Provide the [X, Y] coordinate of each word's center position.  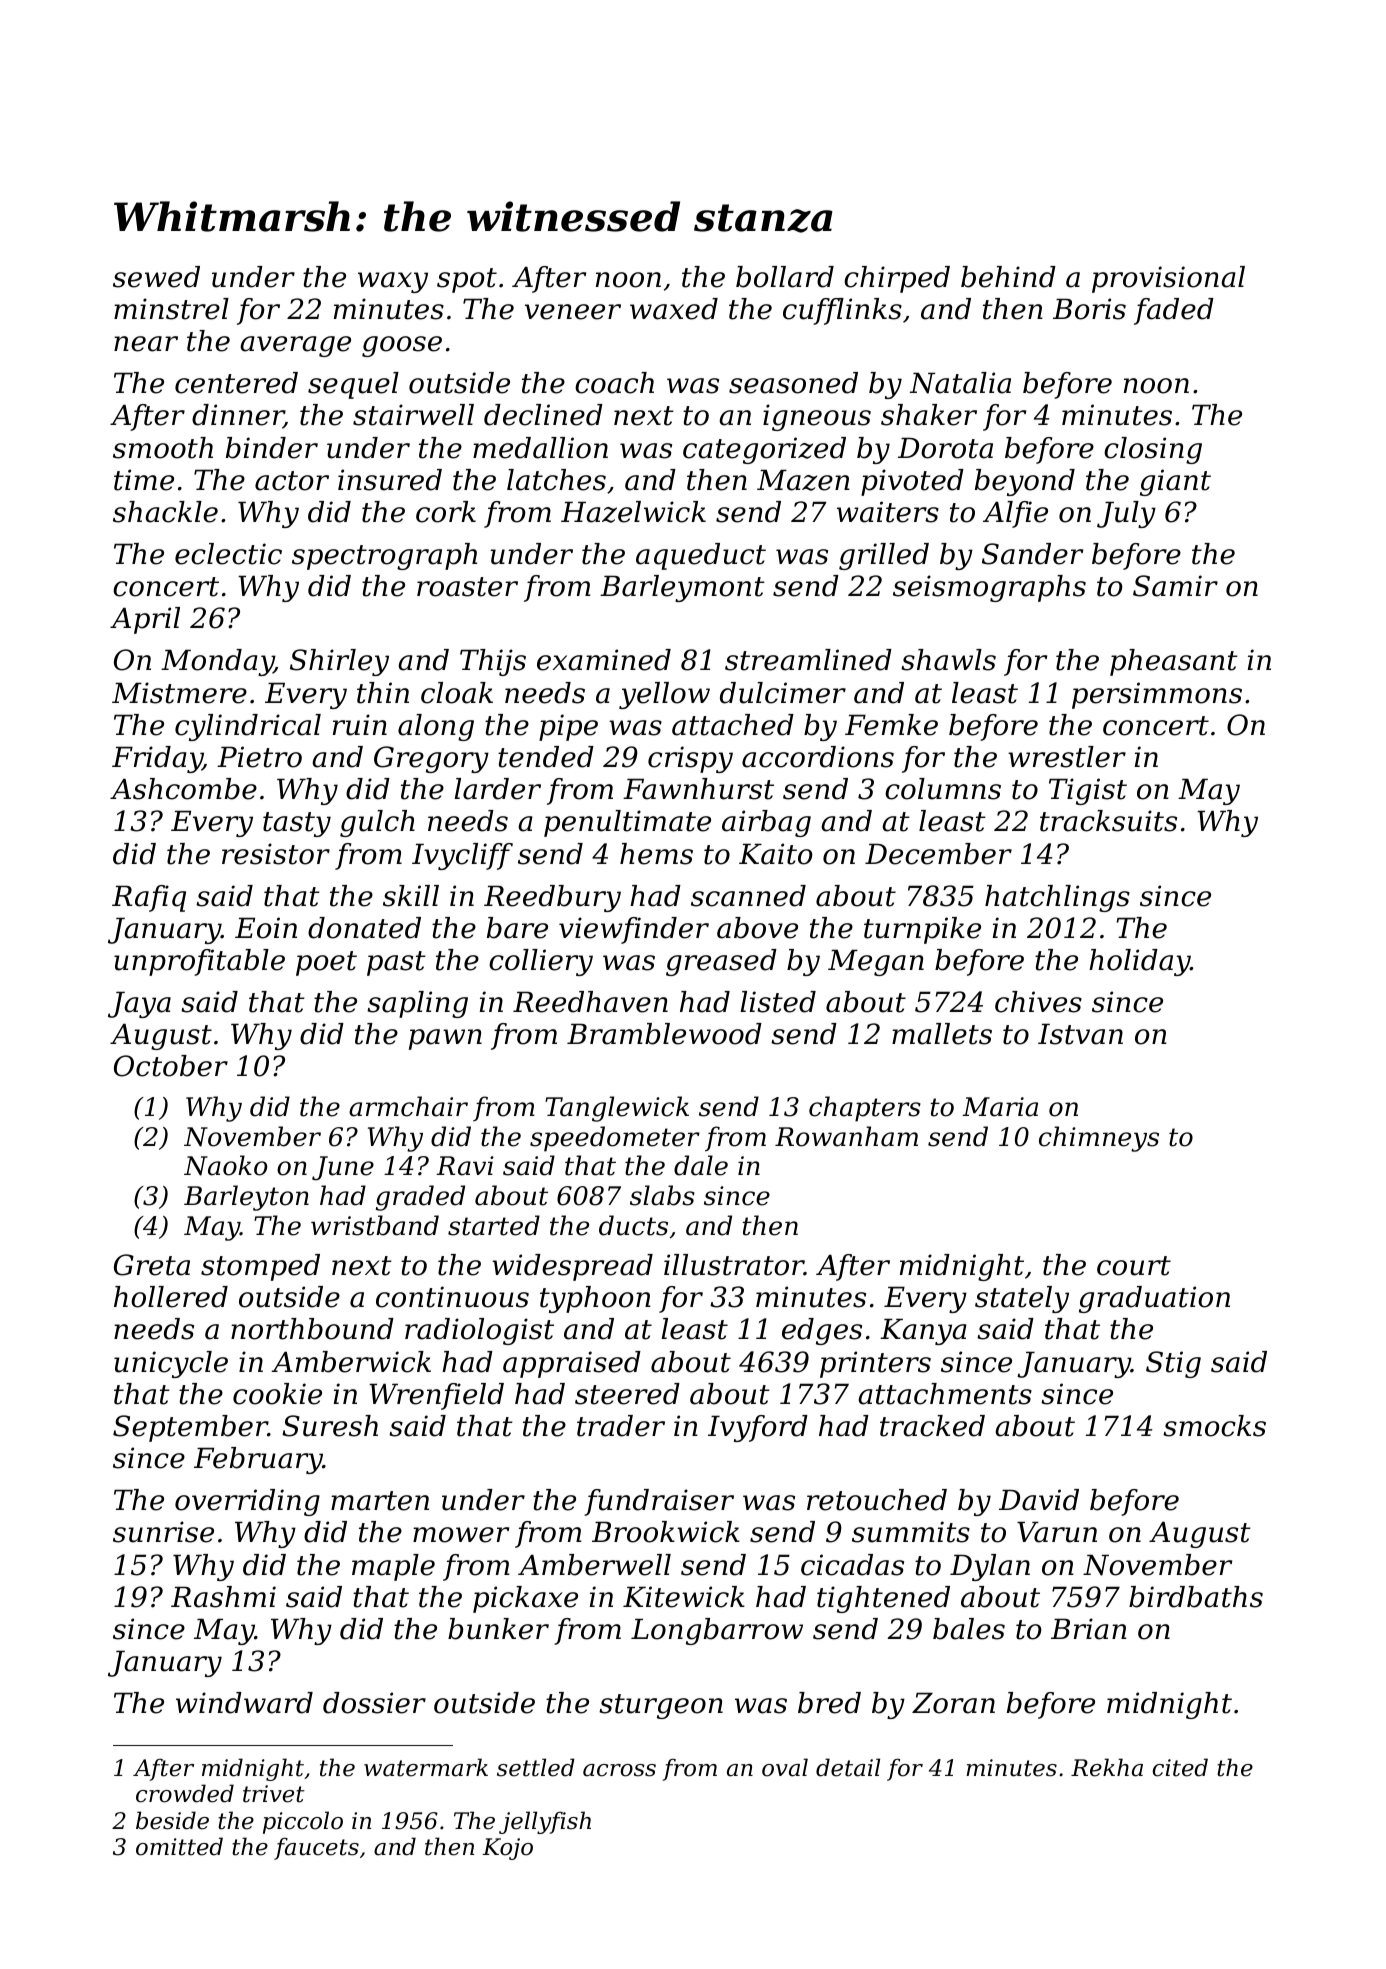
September [190, 1428]
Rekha [1107, 1767]
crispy [690, 759]
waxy [393, 282]
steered [627, 1394]
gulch [377, 823]
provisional [1168, 279]
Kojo [507, 1849]
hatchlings [1057, 898]
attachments [945, 1394]
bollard [785, 277]
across [619, 1770]
